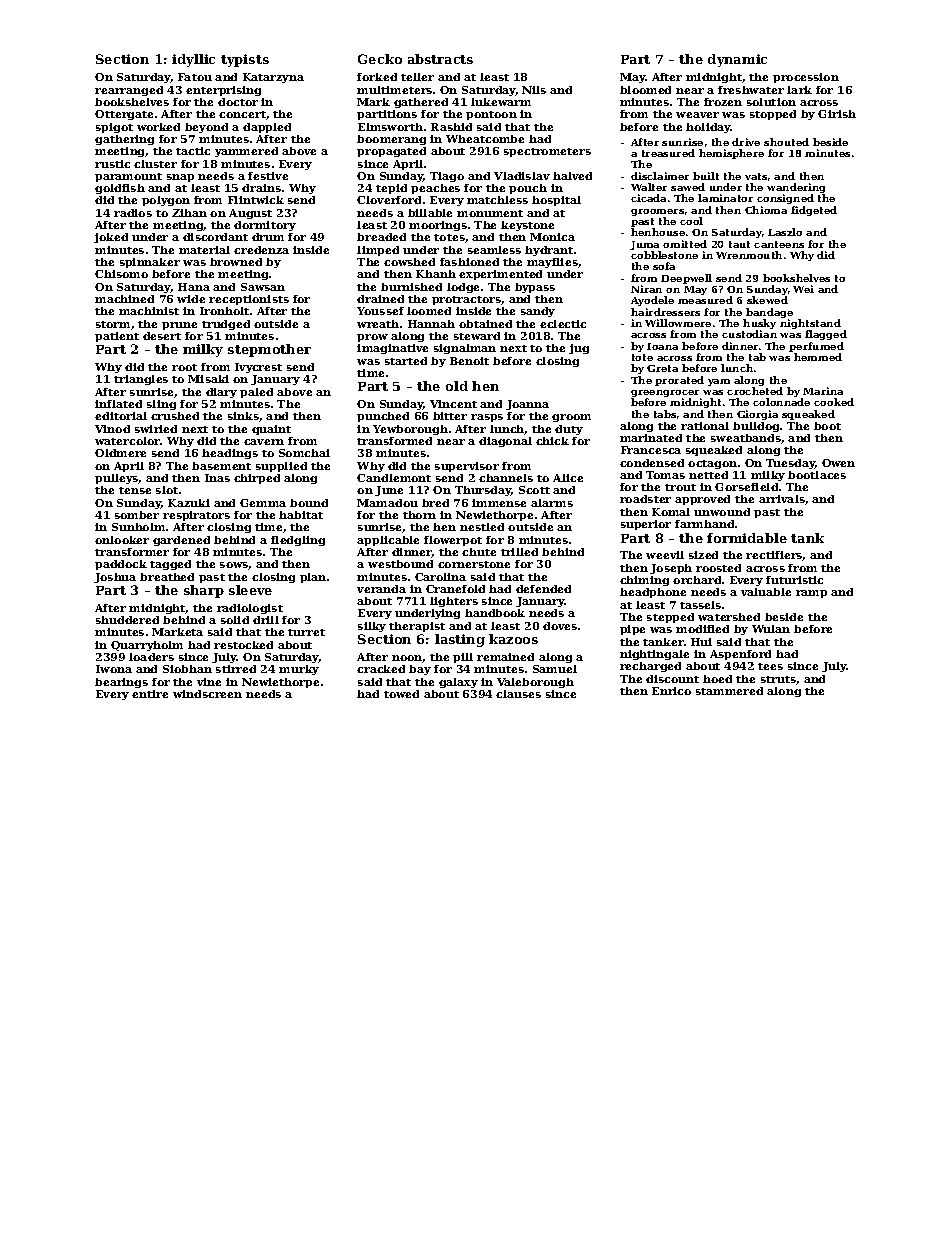  What do you see at coordinates (563, 324) in the screenshot?
I see `eclectic` at bounding box center [563, 324].
